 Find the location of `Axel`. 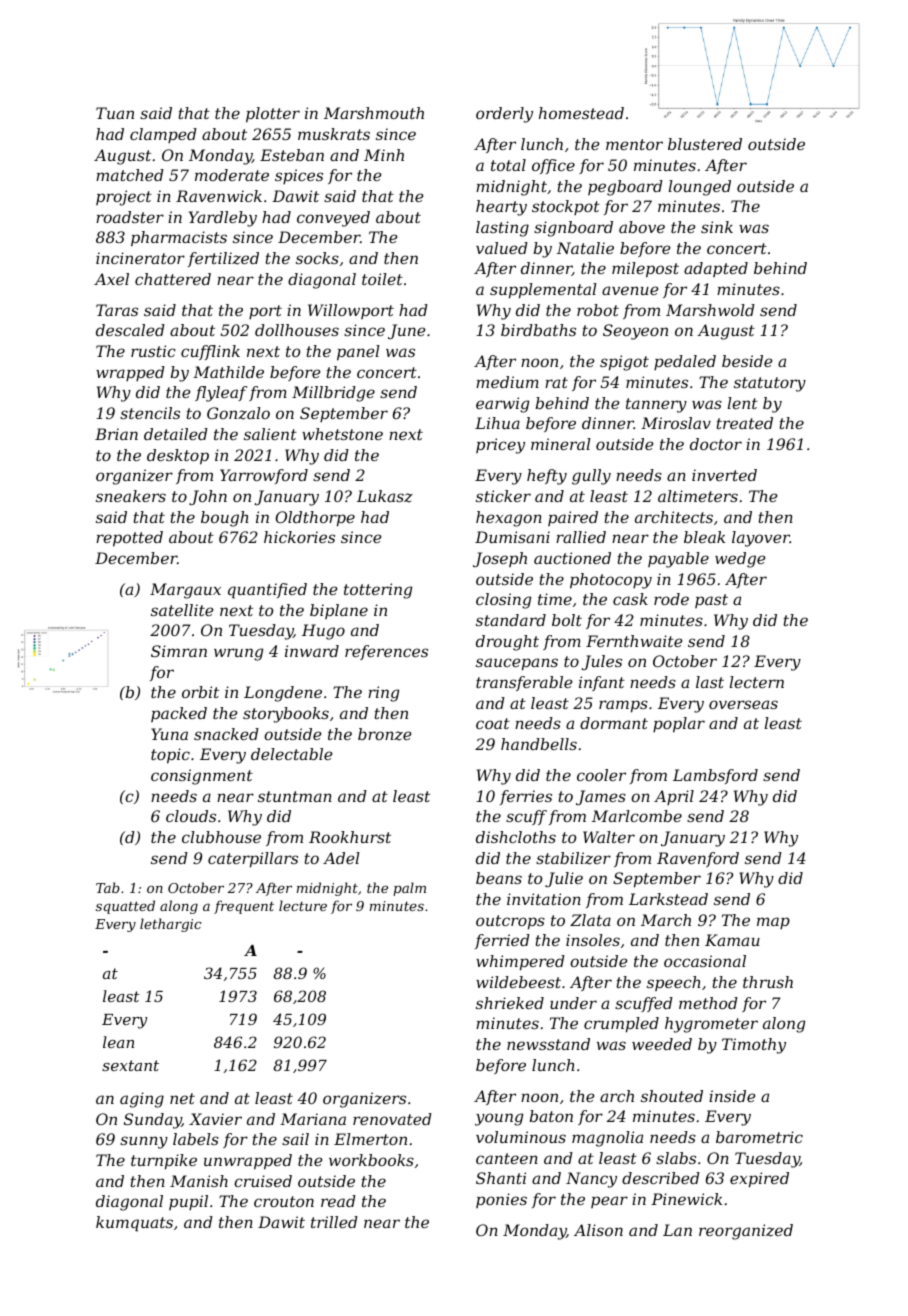

Axel is located at coordinates (111, 279).
